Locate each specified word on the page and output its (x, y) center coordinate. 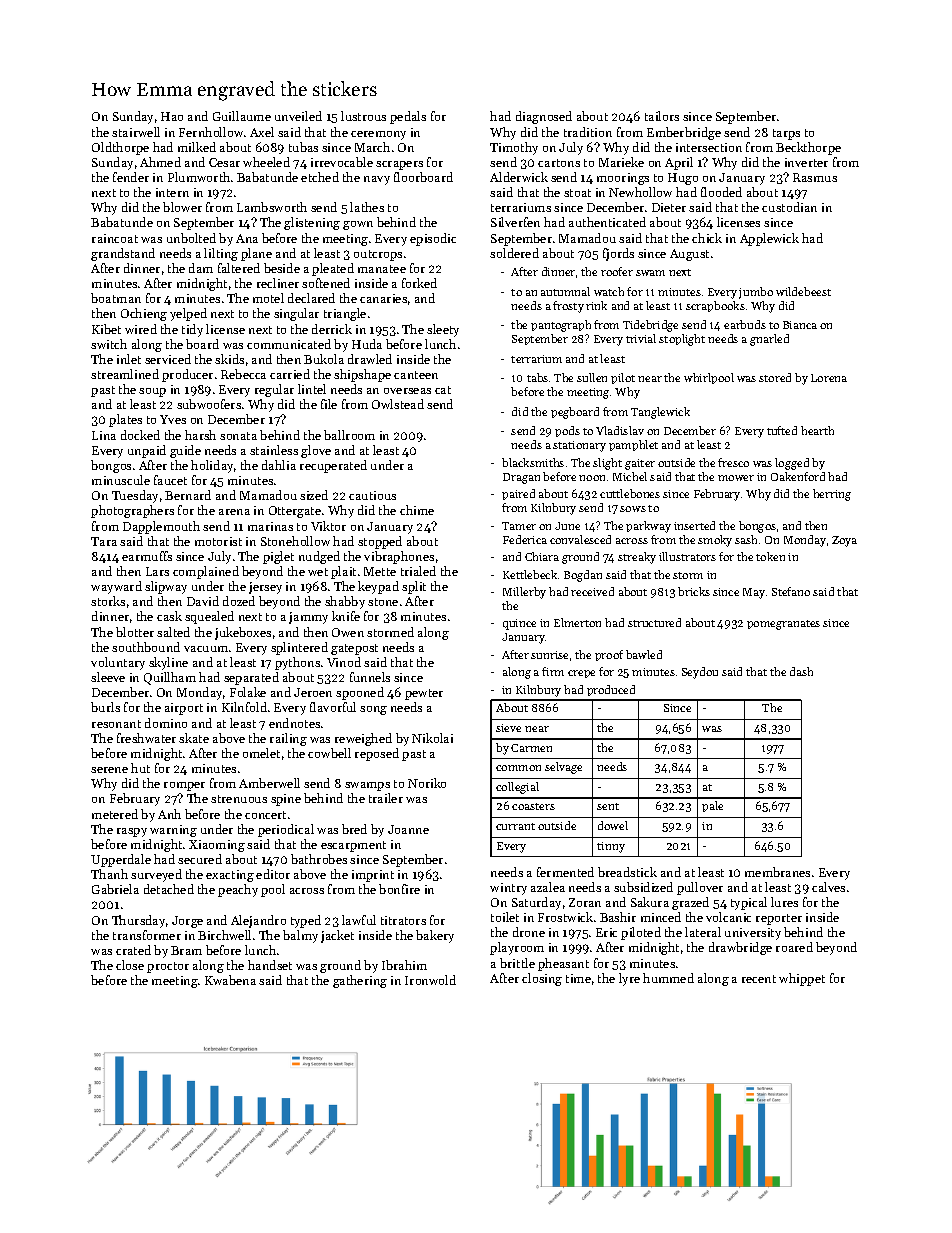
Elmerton (577, 622)
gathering (360, 981)
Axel (262, 132)
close (130, 965)
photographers (132, 511)
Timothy (514, 148)
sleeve (108, 677)
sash (746, 539)
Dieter (669, 207)
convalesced (580, 539)
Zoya (844, 541)
